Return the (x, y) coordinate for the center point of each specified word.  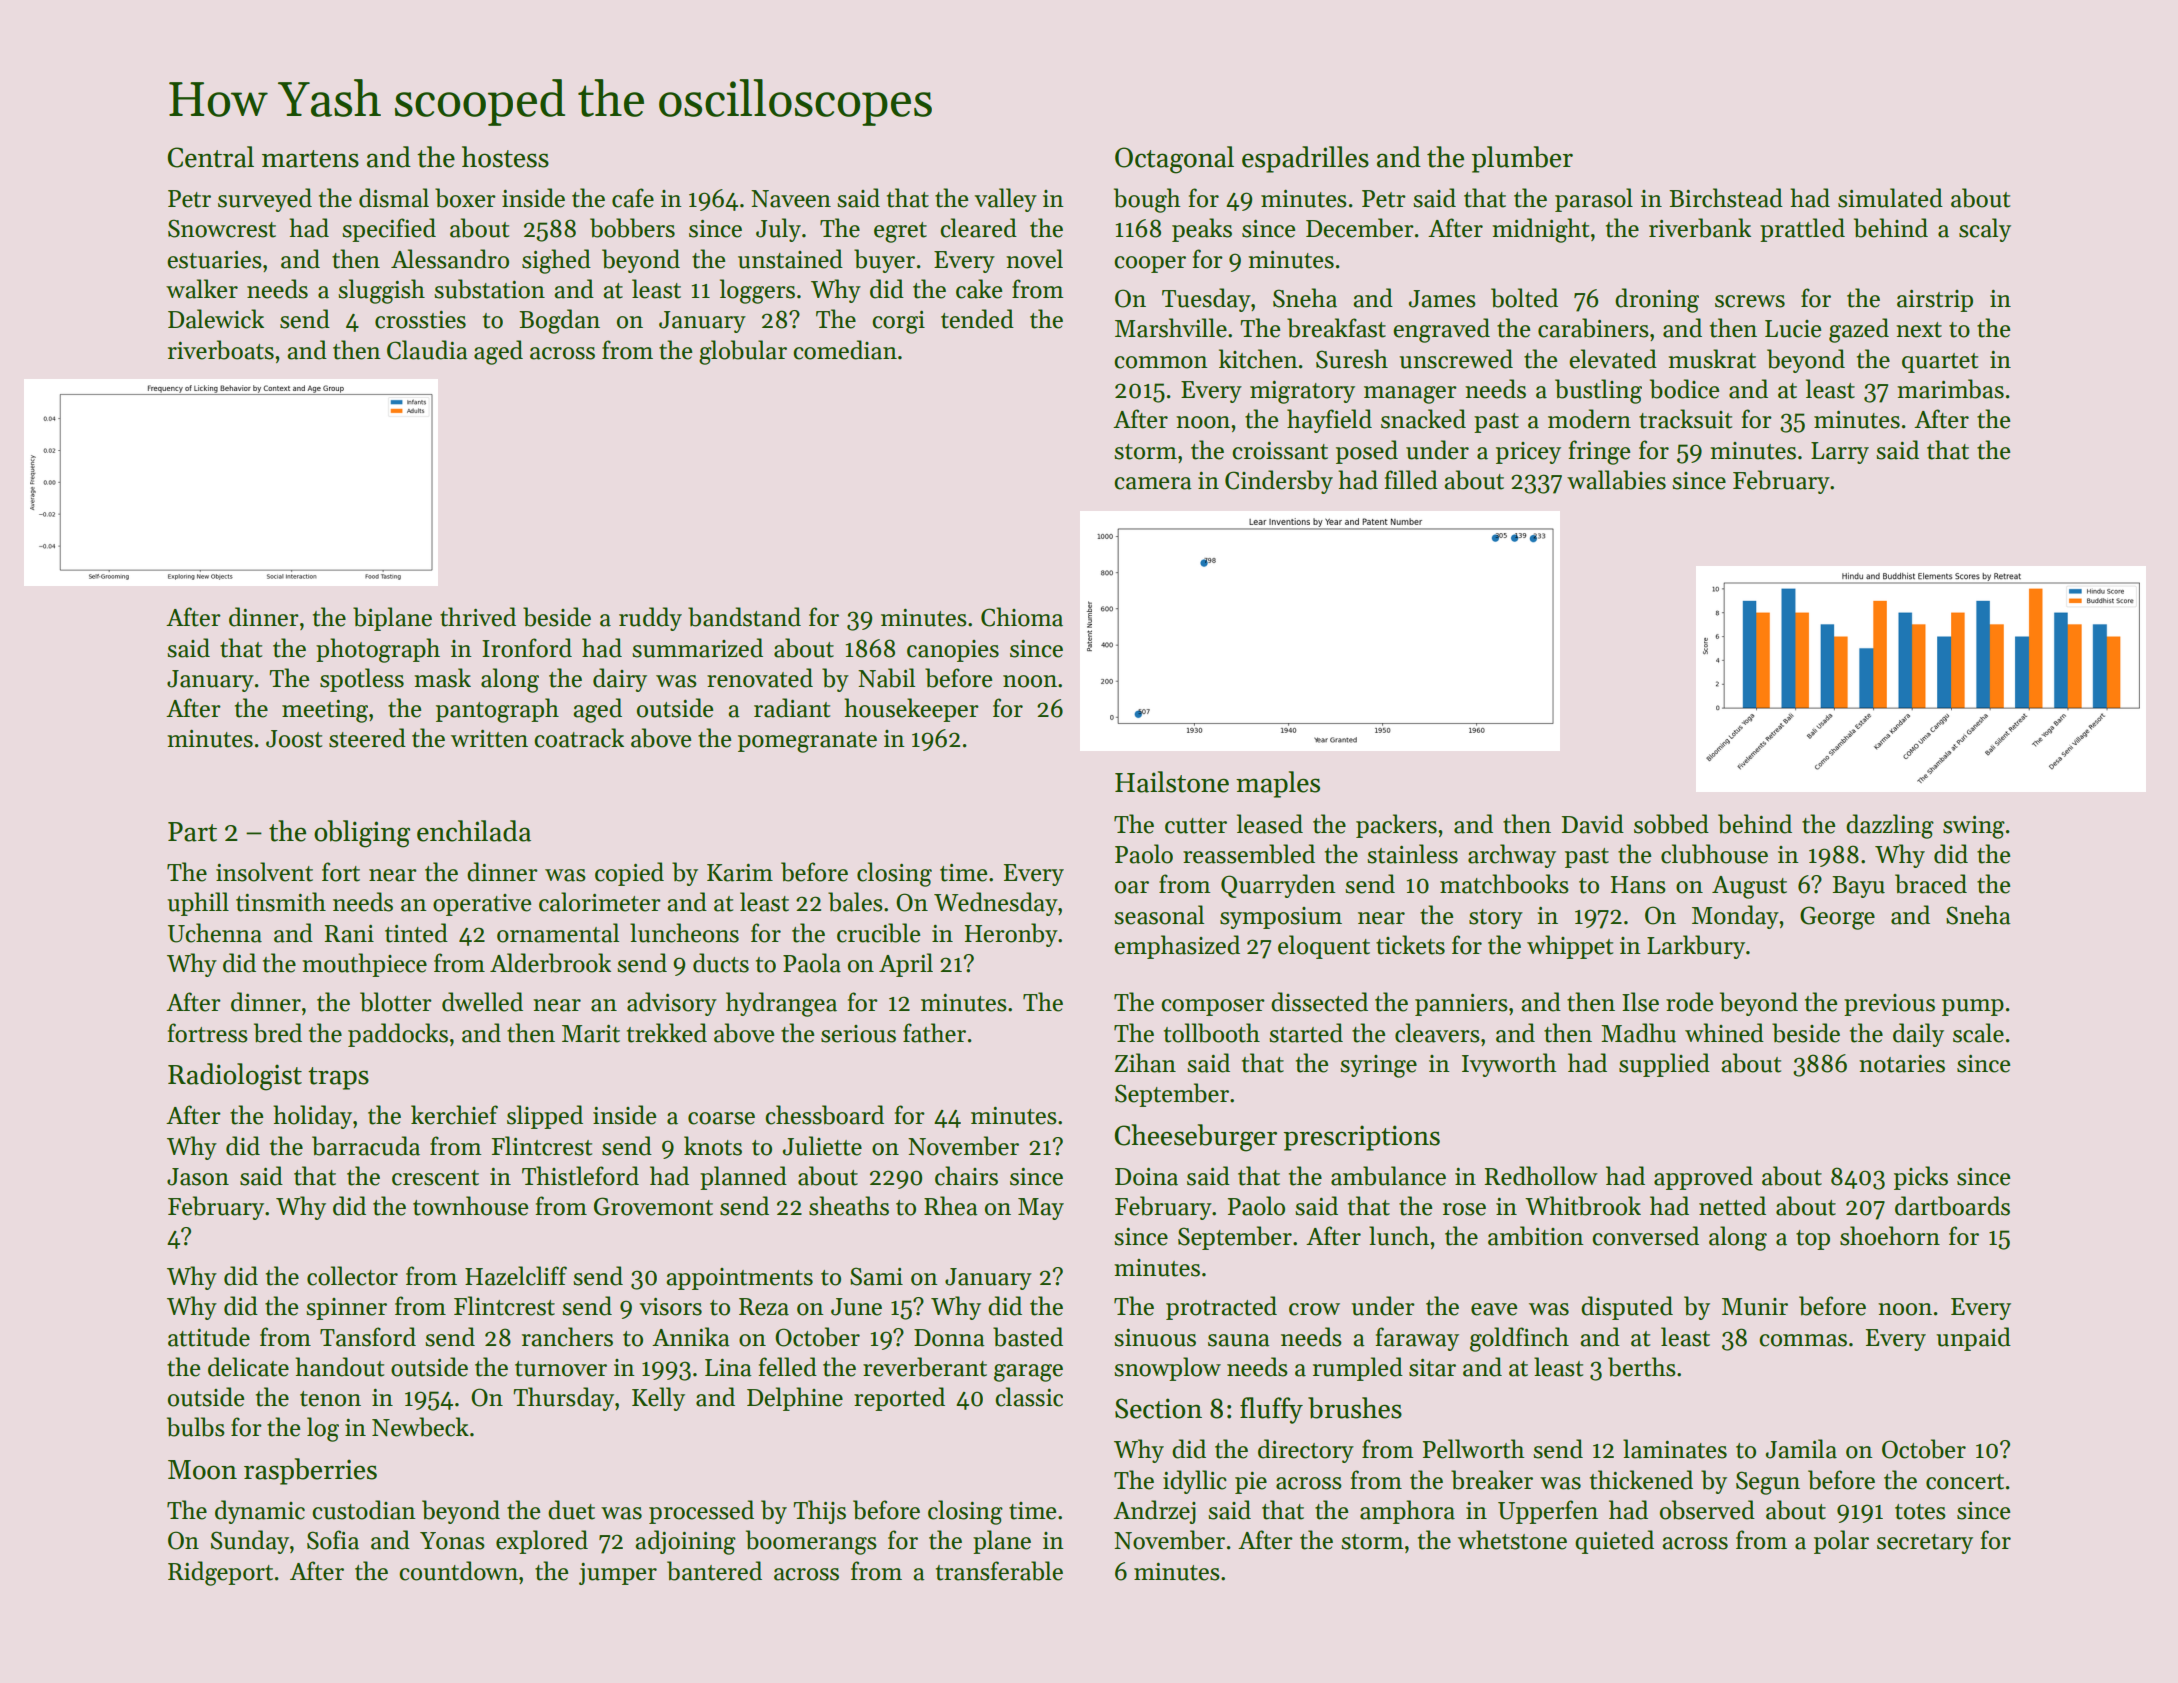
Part (192, 832)
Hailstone (1172, 782)
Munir (1755, 1307)
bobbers (632, 228)
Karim (740, 873)
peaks (1202, 230)
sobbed (1671, 824)
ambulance (1388, 1176)
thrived (478, 617)
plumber (1522, 159)
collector (352, 1276)
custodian (364, 1510)
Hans (1638, 885)
